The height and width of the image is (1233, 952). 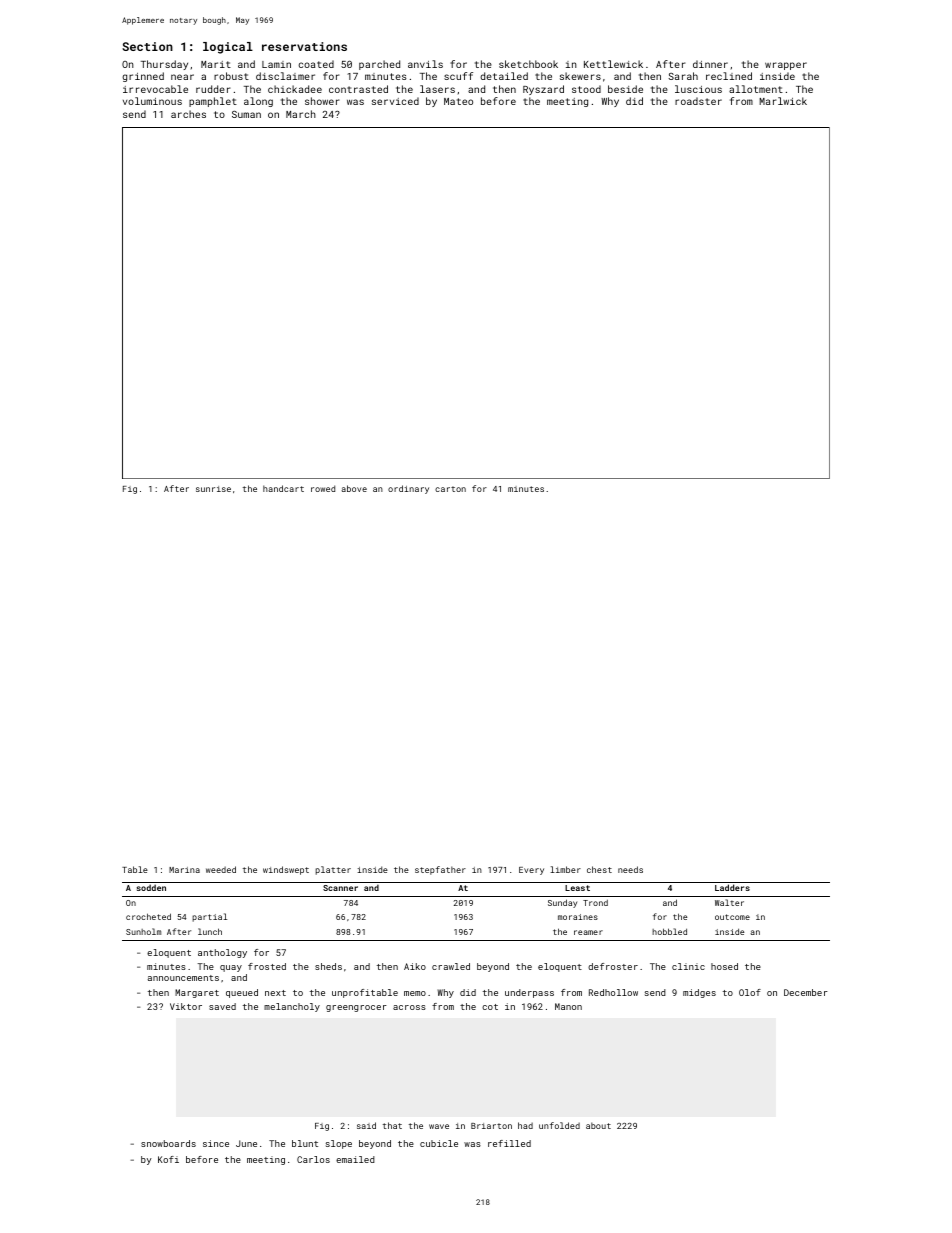 What do you see at coordinates (450, 489) in the image?
I see `carton` at bounding box center [450, 489].
